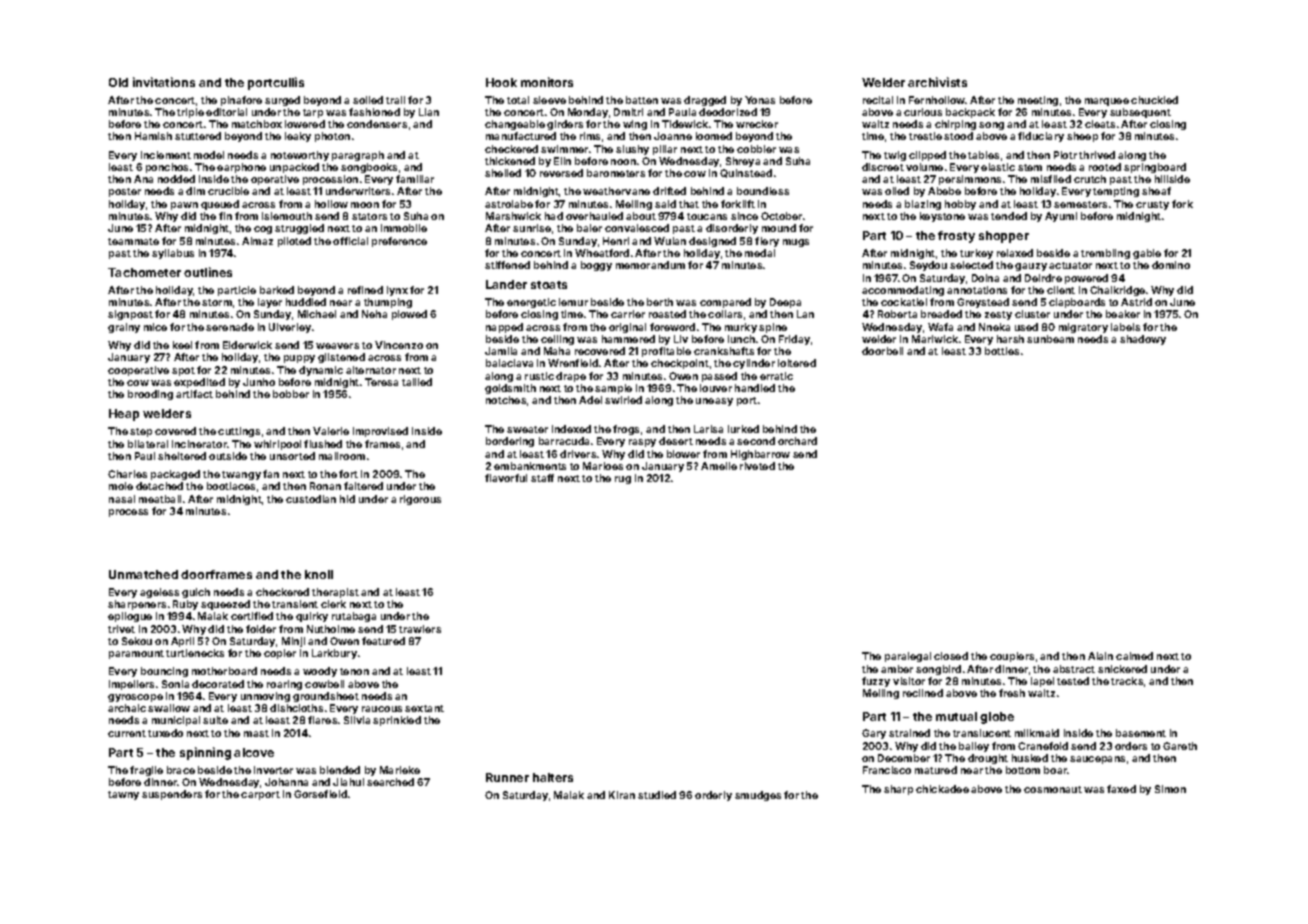 Image resolution: width=1308 pixels, height=924 pixels. What do you see at coordinates (983, 303) in the page?
I see `Greystead` at bounding box center [983, 303].
